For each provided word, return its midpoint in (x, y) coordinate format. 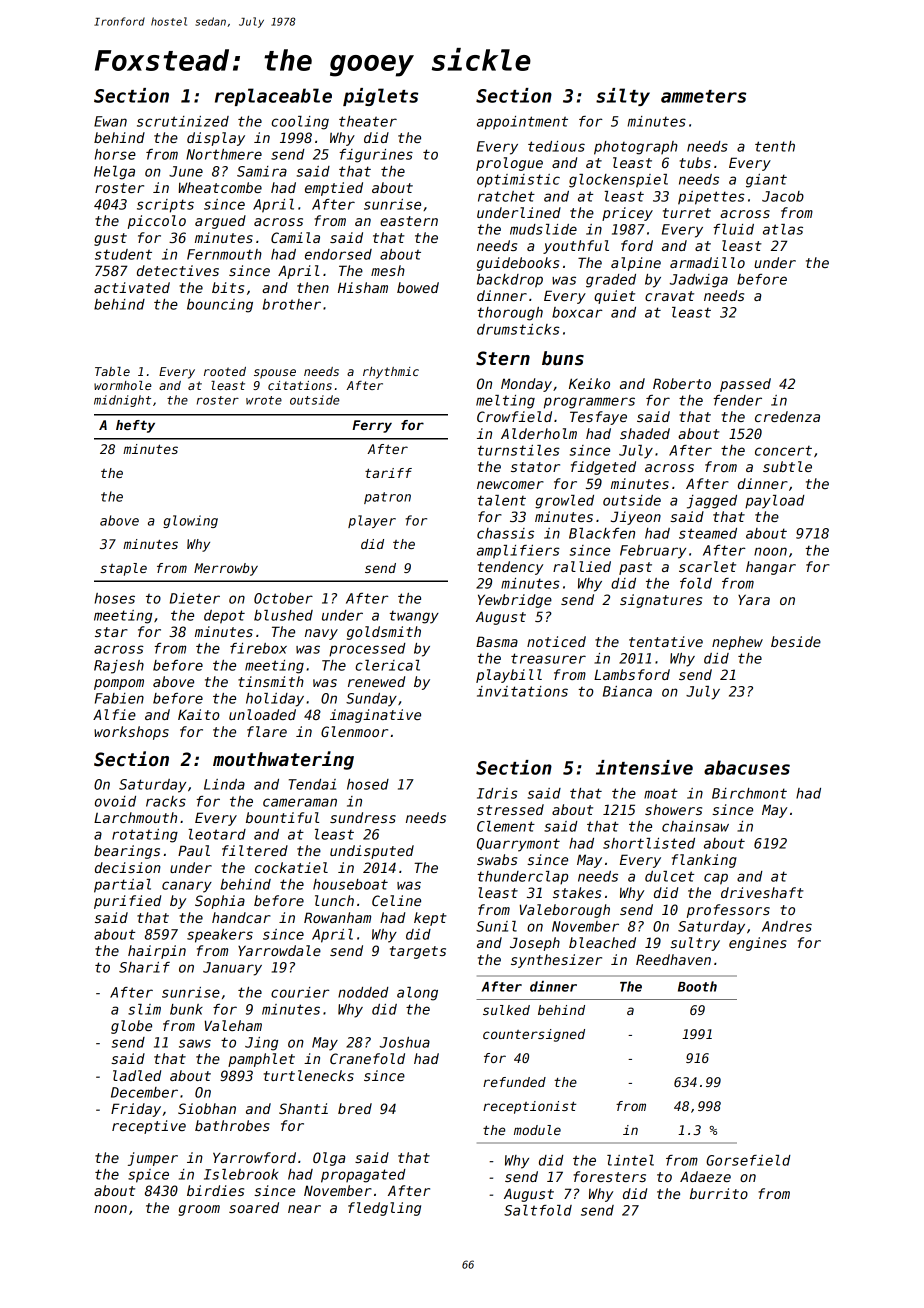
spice (148, 1176)
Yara (754, 599)
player (372, 521)
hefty (135, 426)
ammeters (703, 96)
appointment (522, 123)
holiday (275, 700)
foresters (609, 1176)
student (123, 254)
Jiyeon (636, 518)
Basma (497, 641)
